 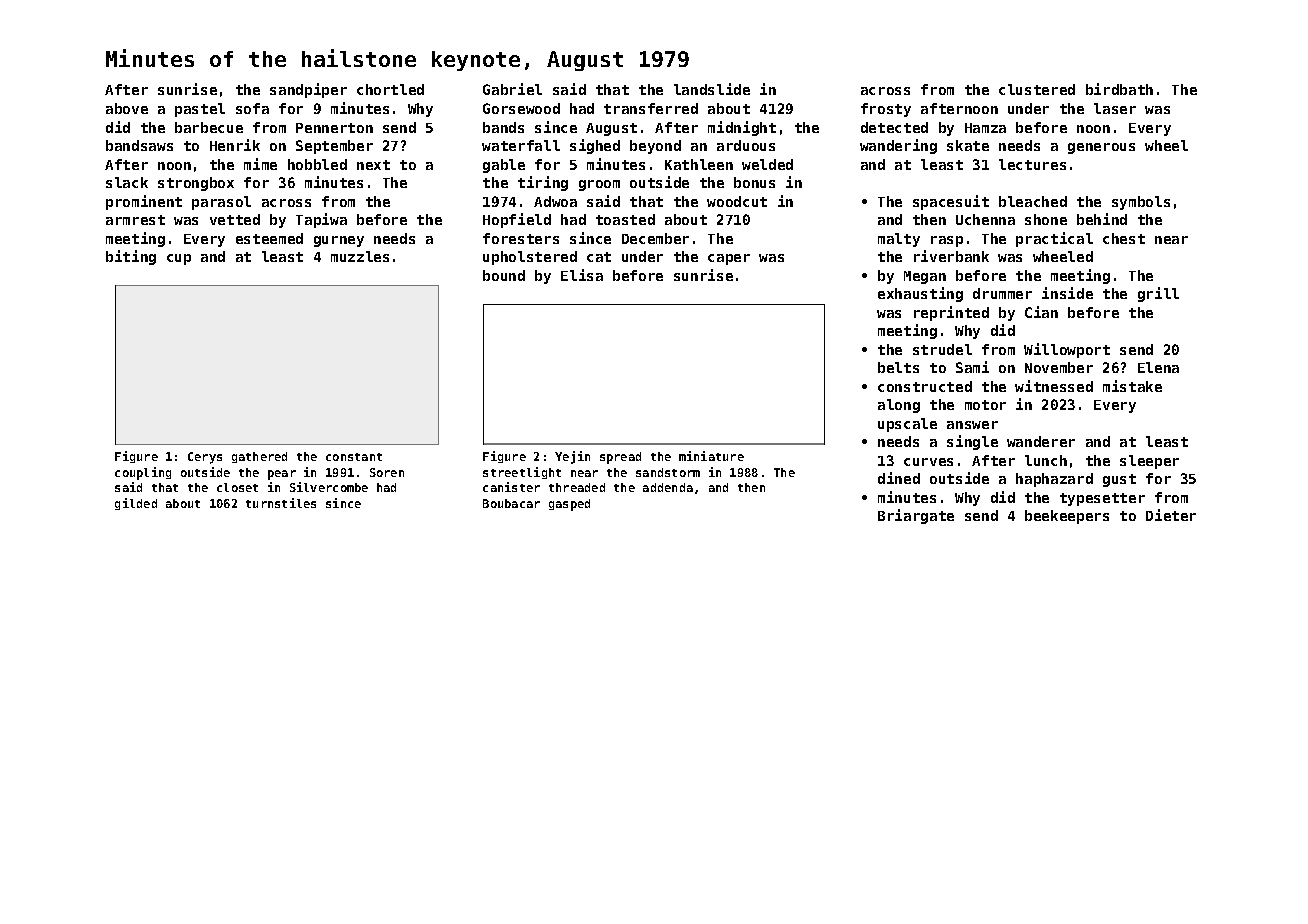 What do you see at coordinates (308, 90) in the screenshot?
I see `sandpiper` at bounding box center [308, 90].
